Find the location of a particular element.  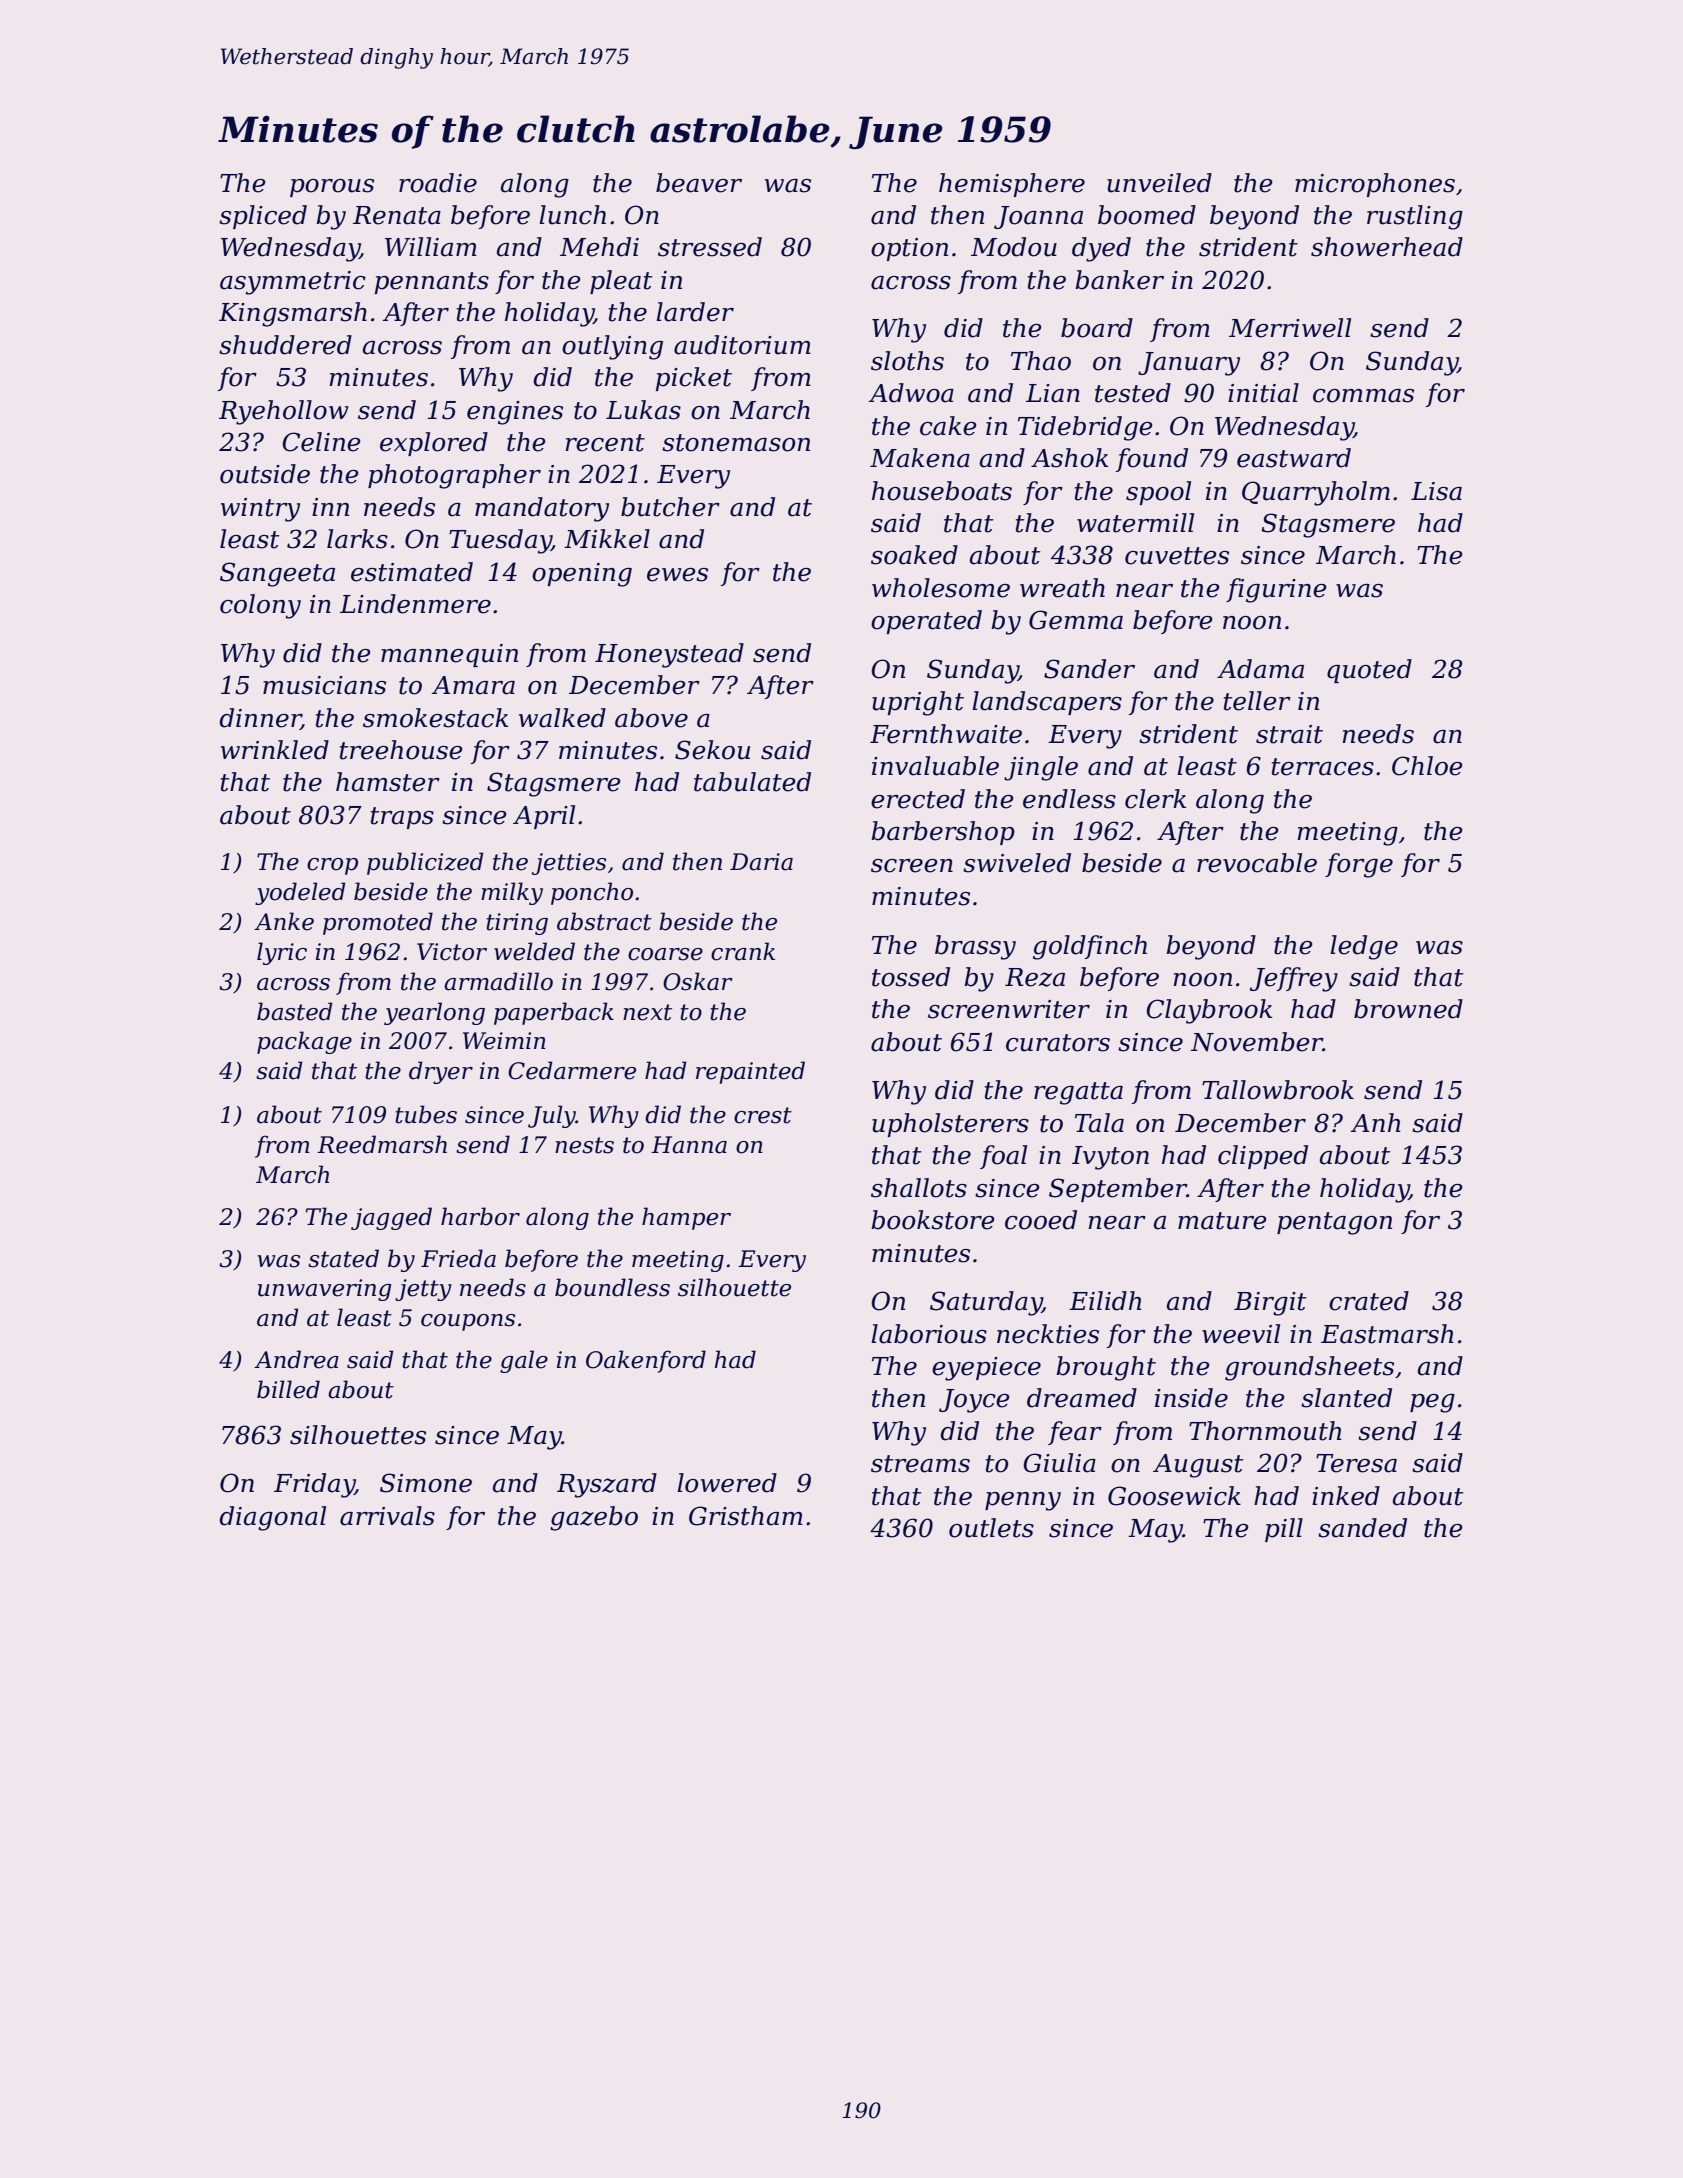

pill is located at coordinates (1284, 1530).
